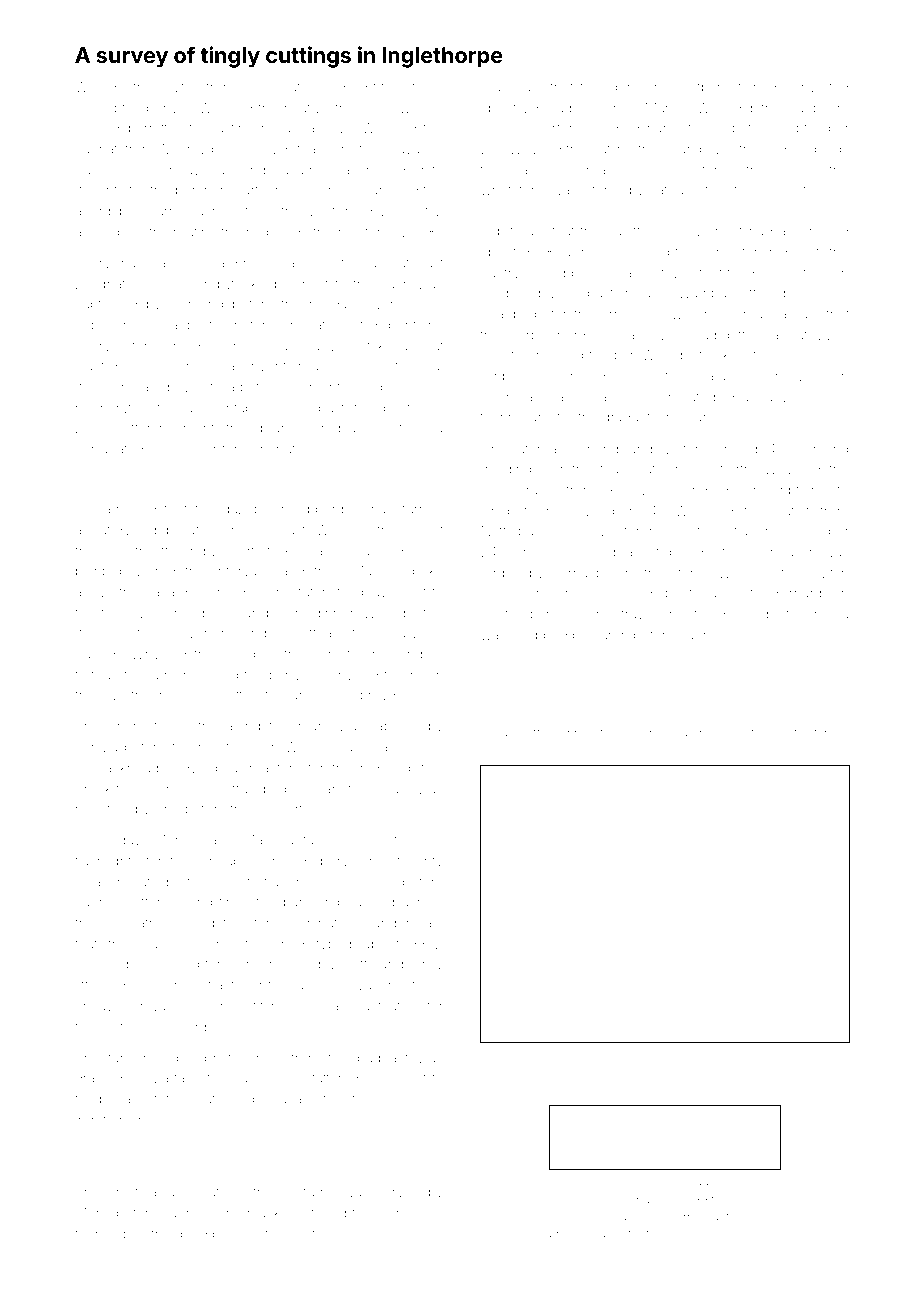 This screenshot has width=924, height=1308. What do you see at coordinates (188, 613) in the screenshot?
I see `inked` at bounding box center [188, 613].
